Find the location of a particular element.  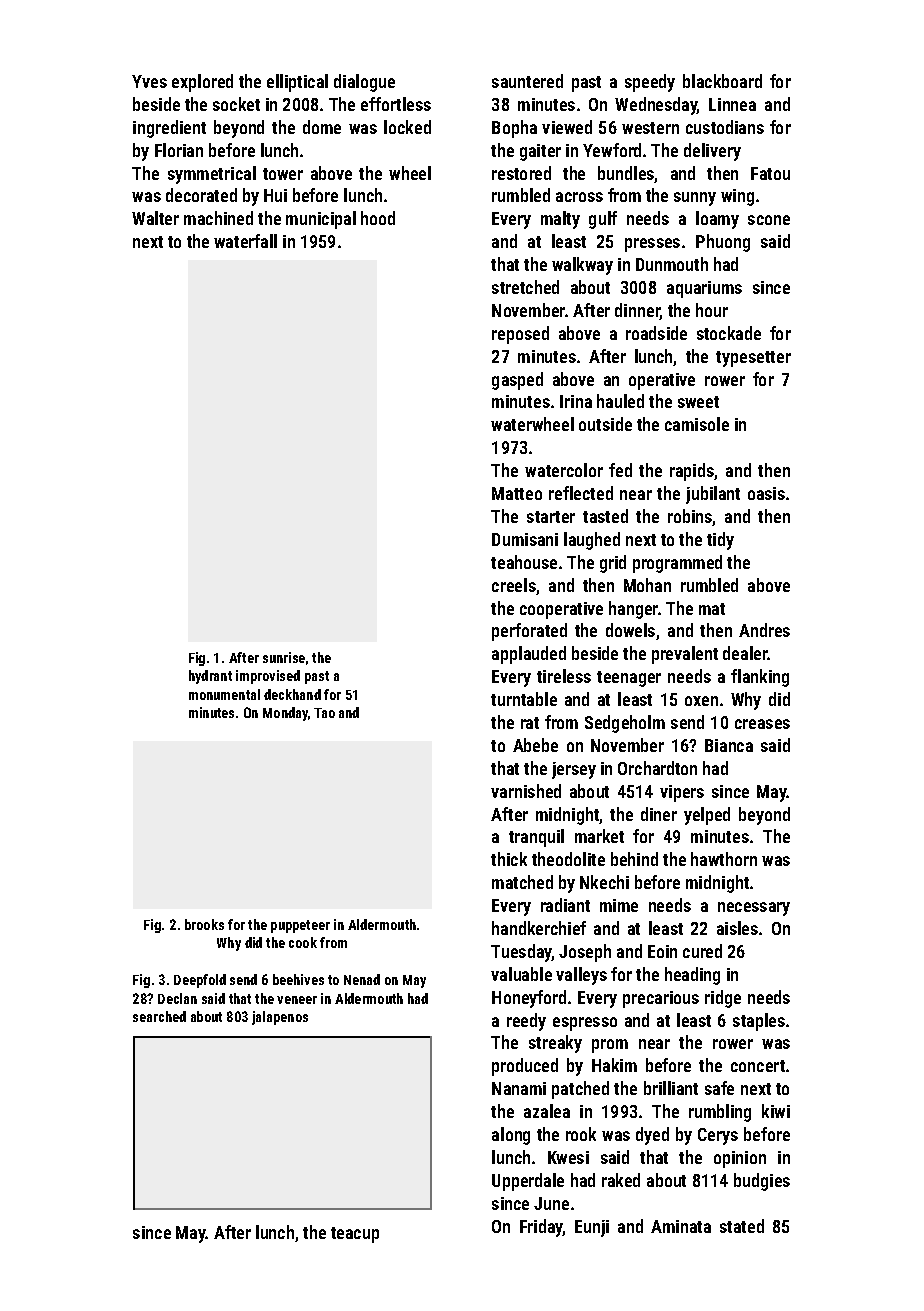

delivery is located at coordinates (712, 152).
